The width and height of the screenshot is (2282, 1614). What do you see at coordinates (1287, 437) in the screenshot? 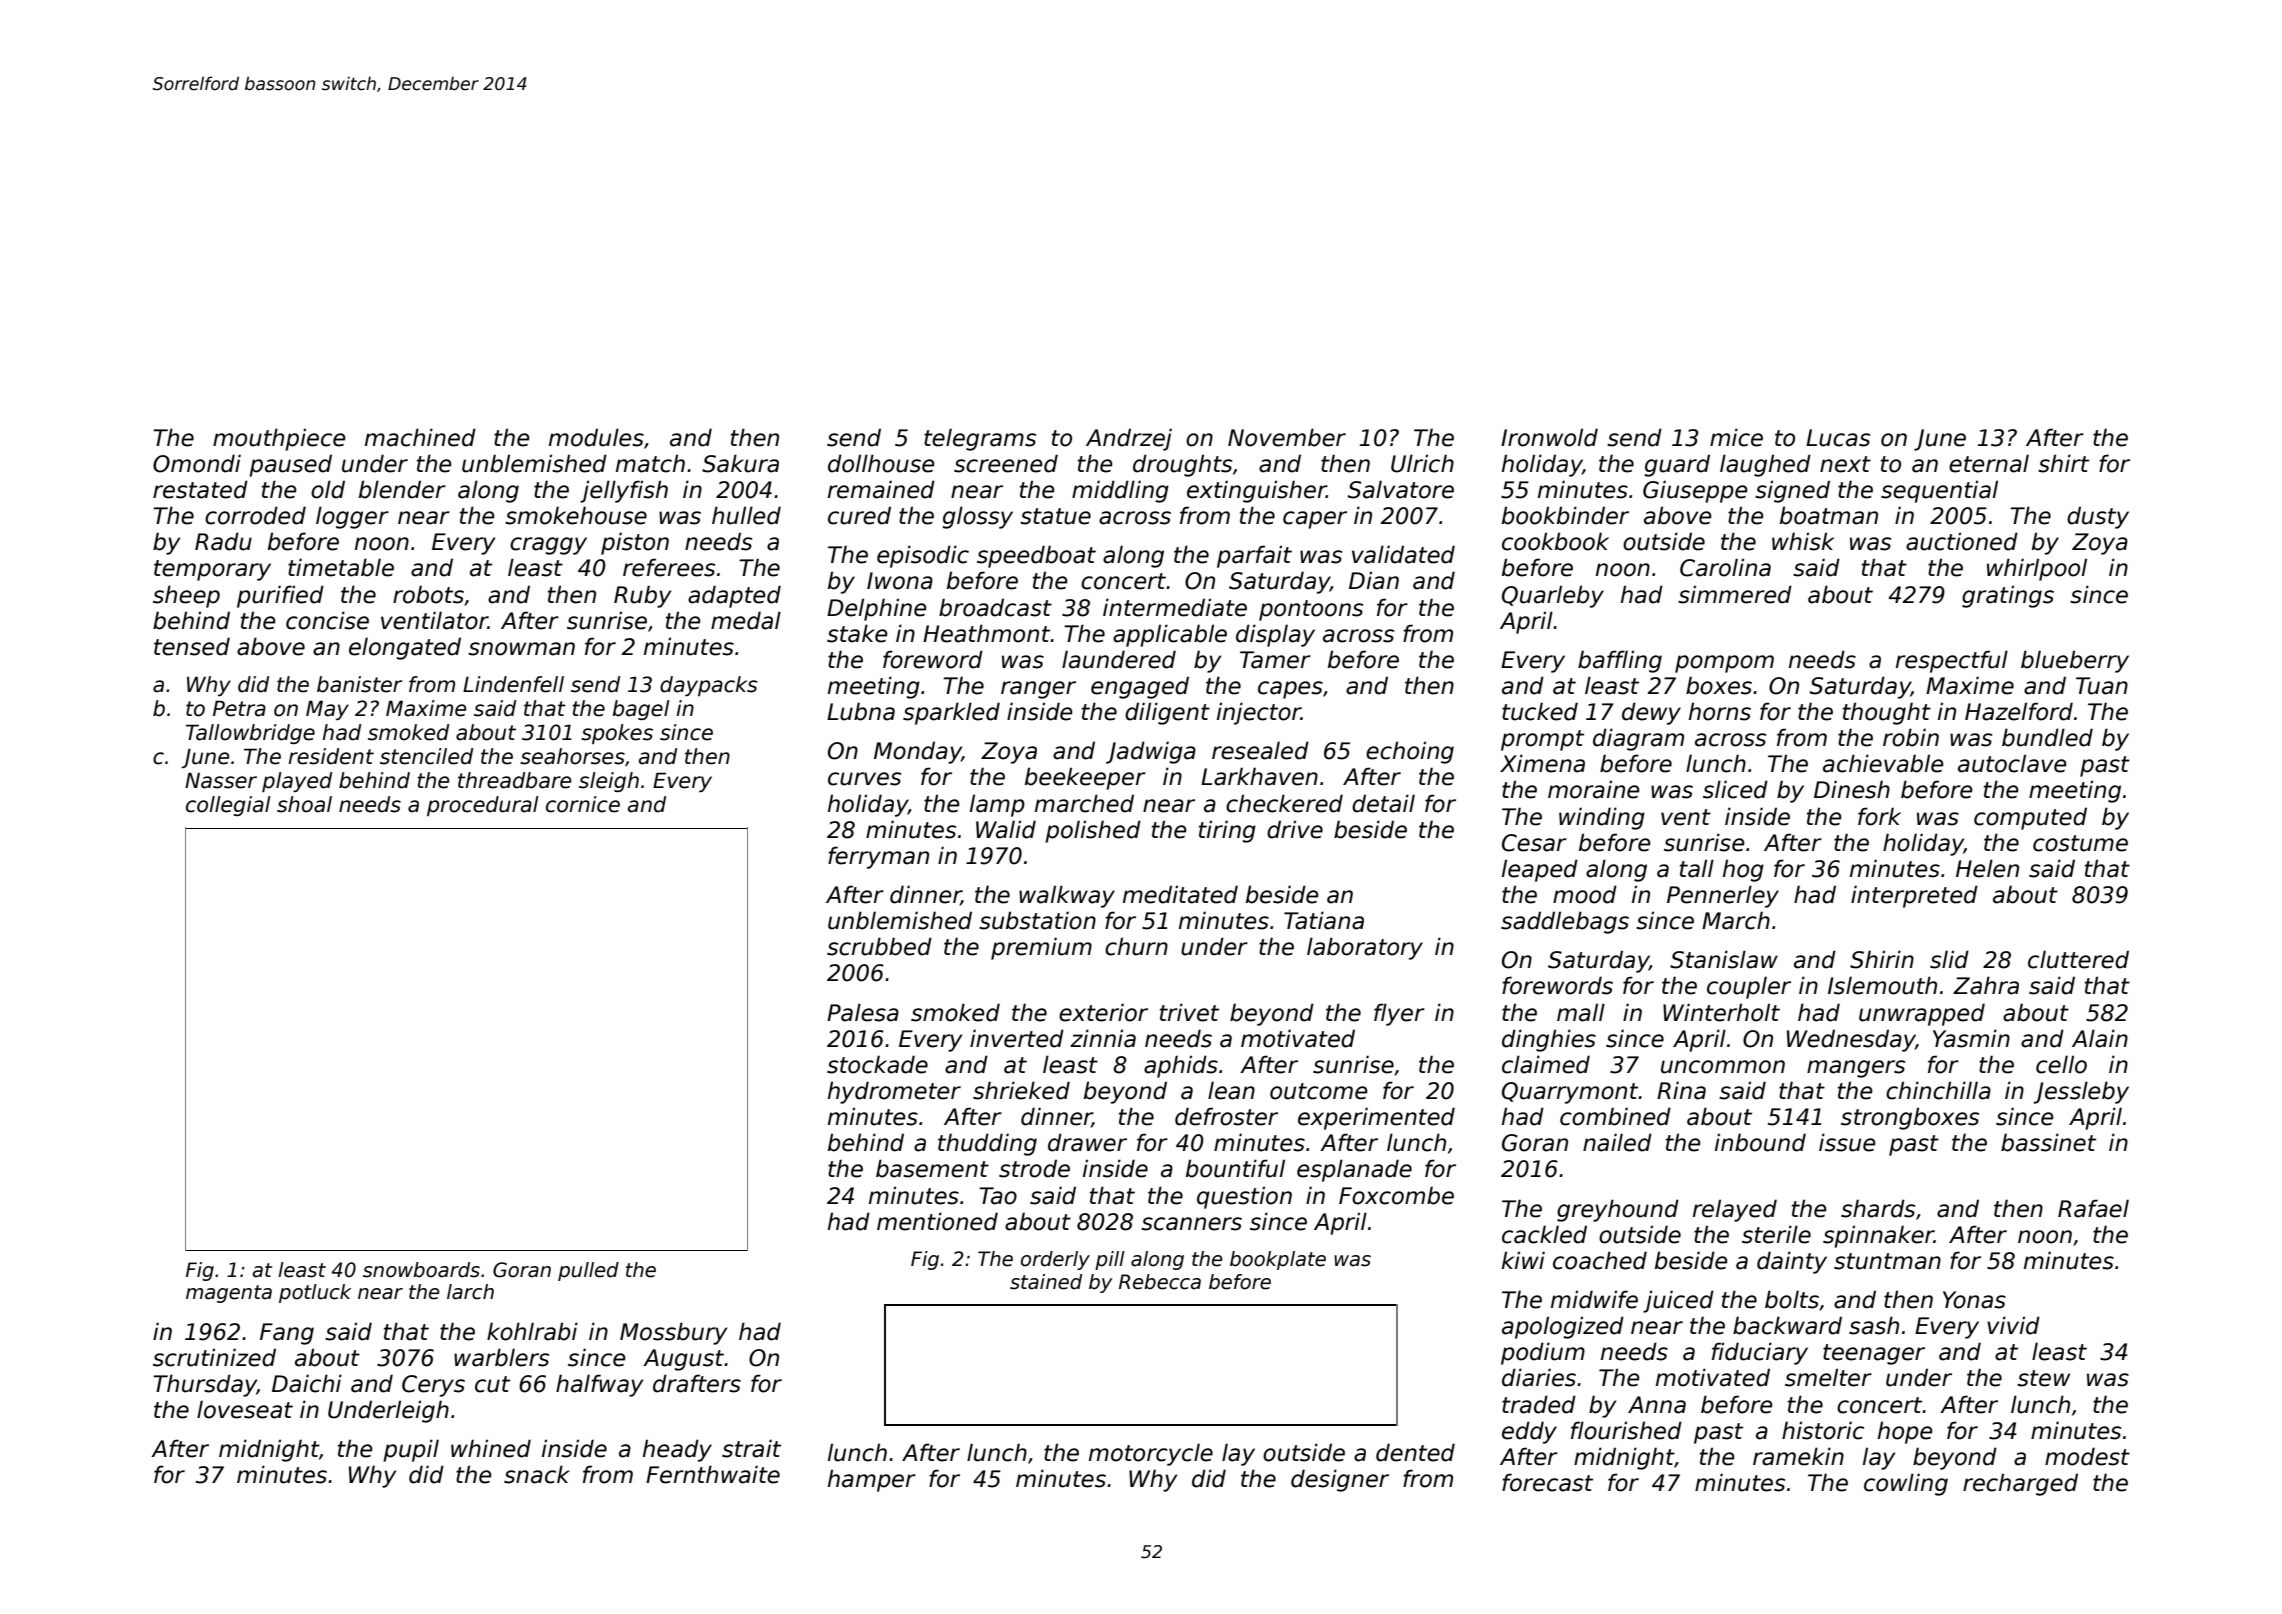
I see `November` at bounding box center [1287, 437].
